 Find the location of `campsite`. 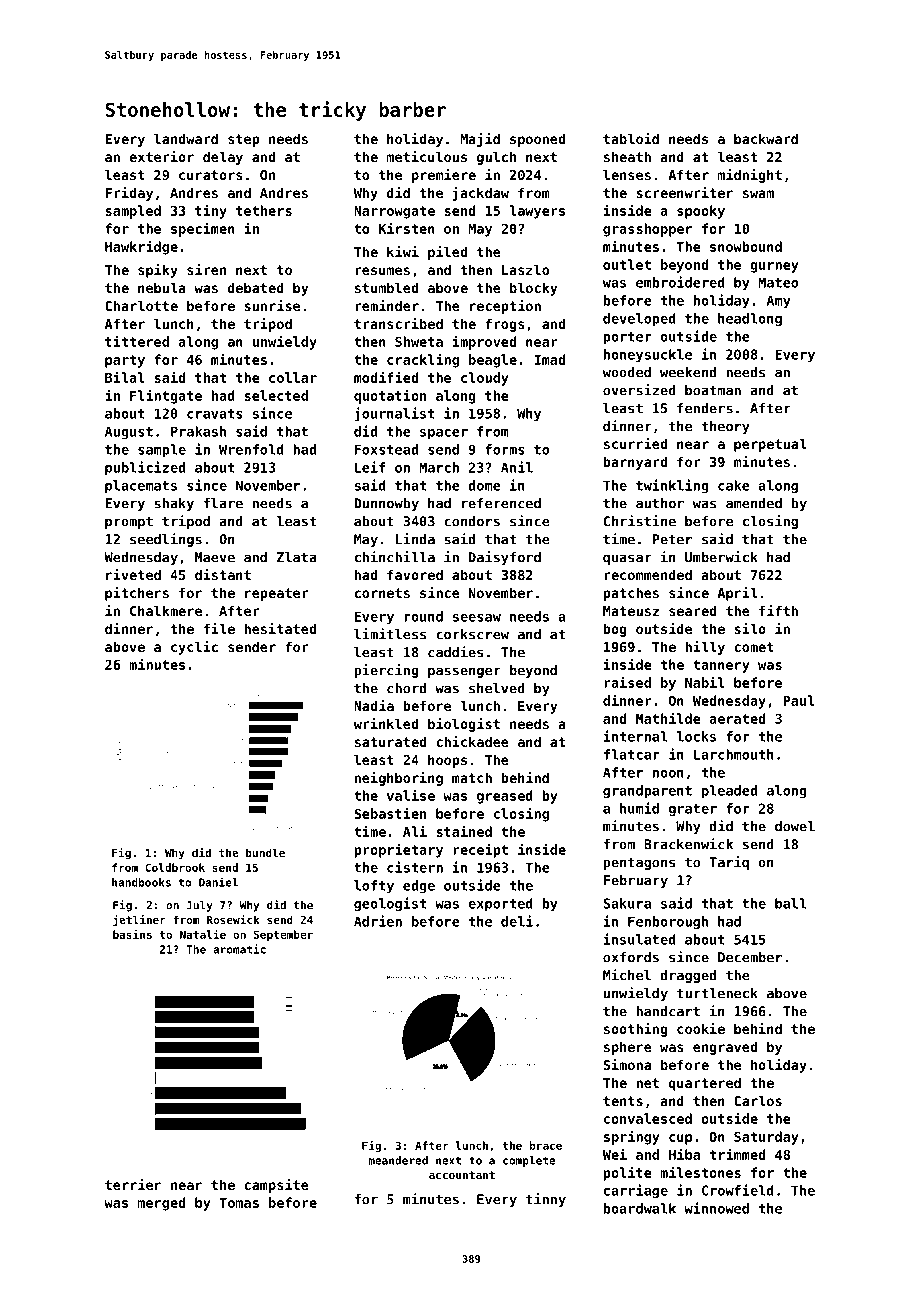

campsite is located at coordinates (276, 1186).
